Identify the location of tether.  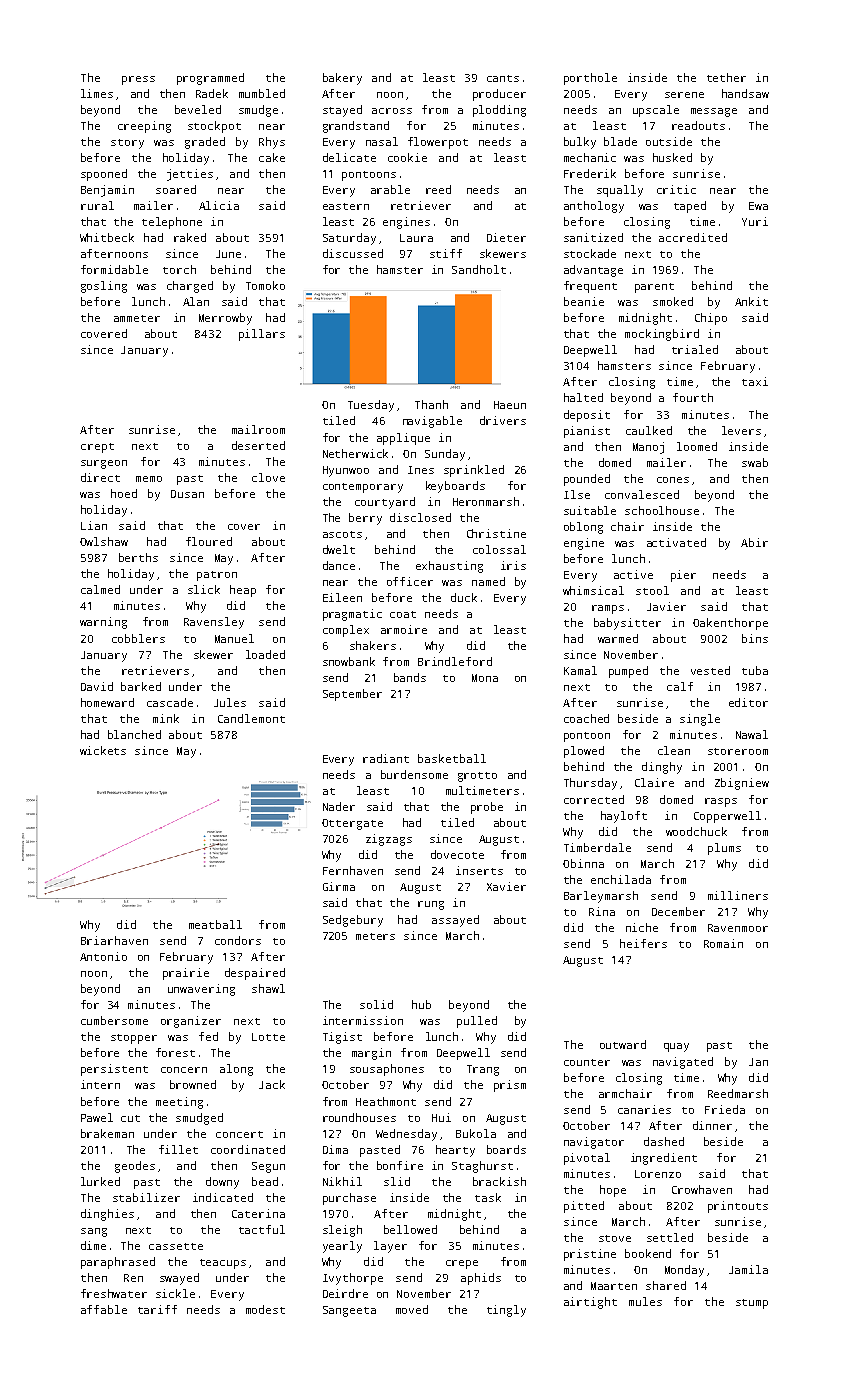
(726, 77).
